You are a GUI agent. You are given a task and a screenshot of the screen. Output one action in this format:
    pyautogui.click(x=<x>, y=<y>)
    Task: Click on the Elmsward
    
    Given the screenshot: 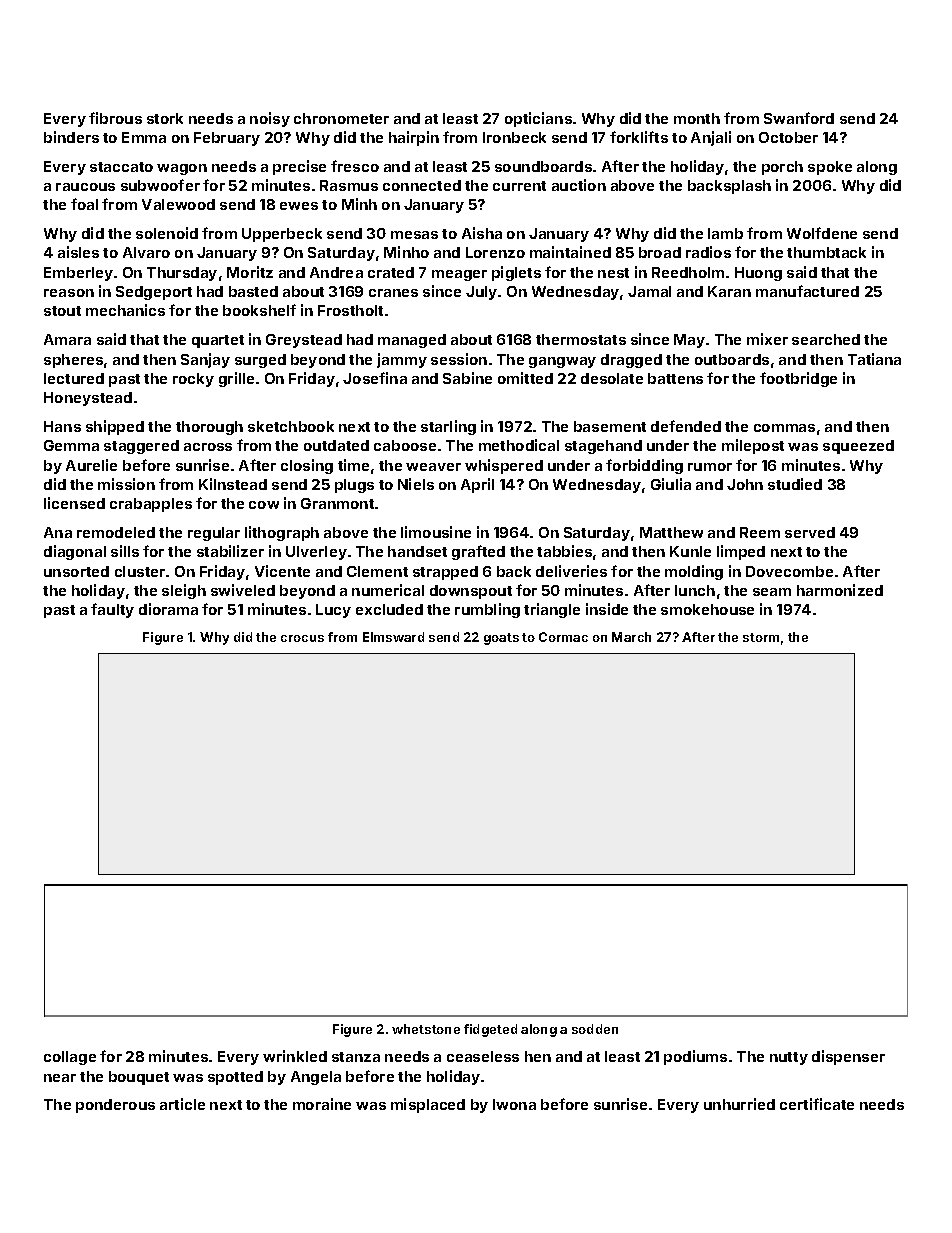 What is the action you would take?
    pyautogui.click(x=393, y=637)
